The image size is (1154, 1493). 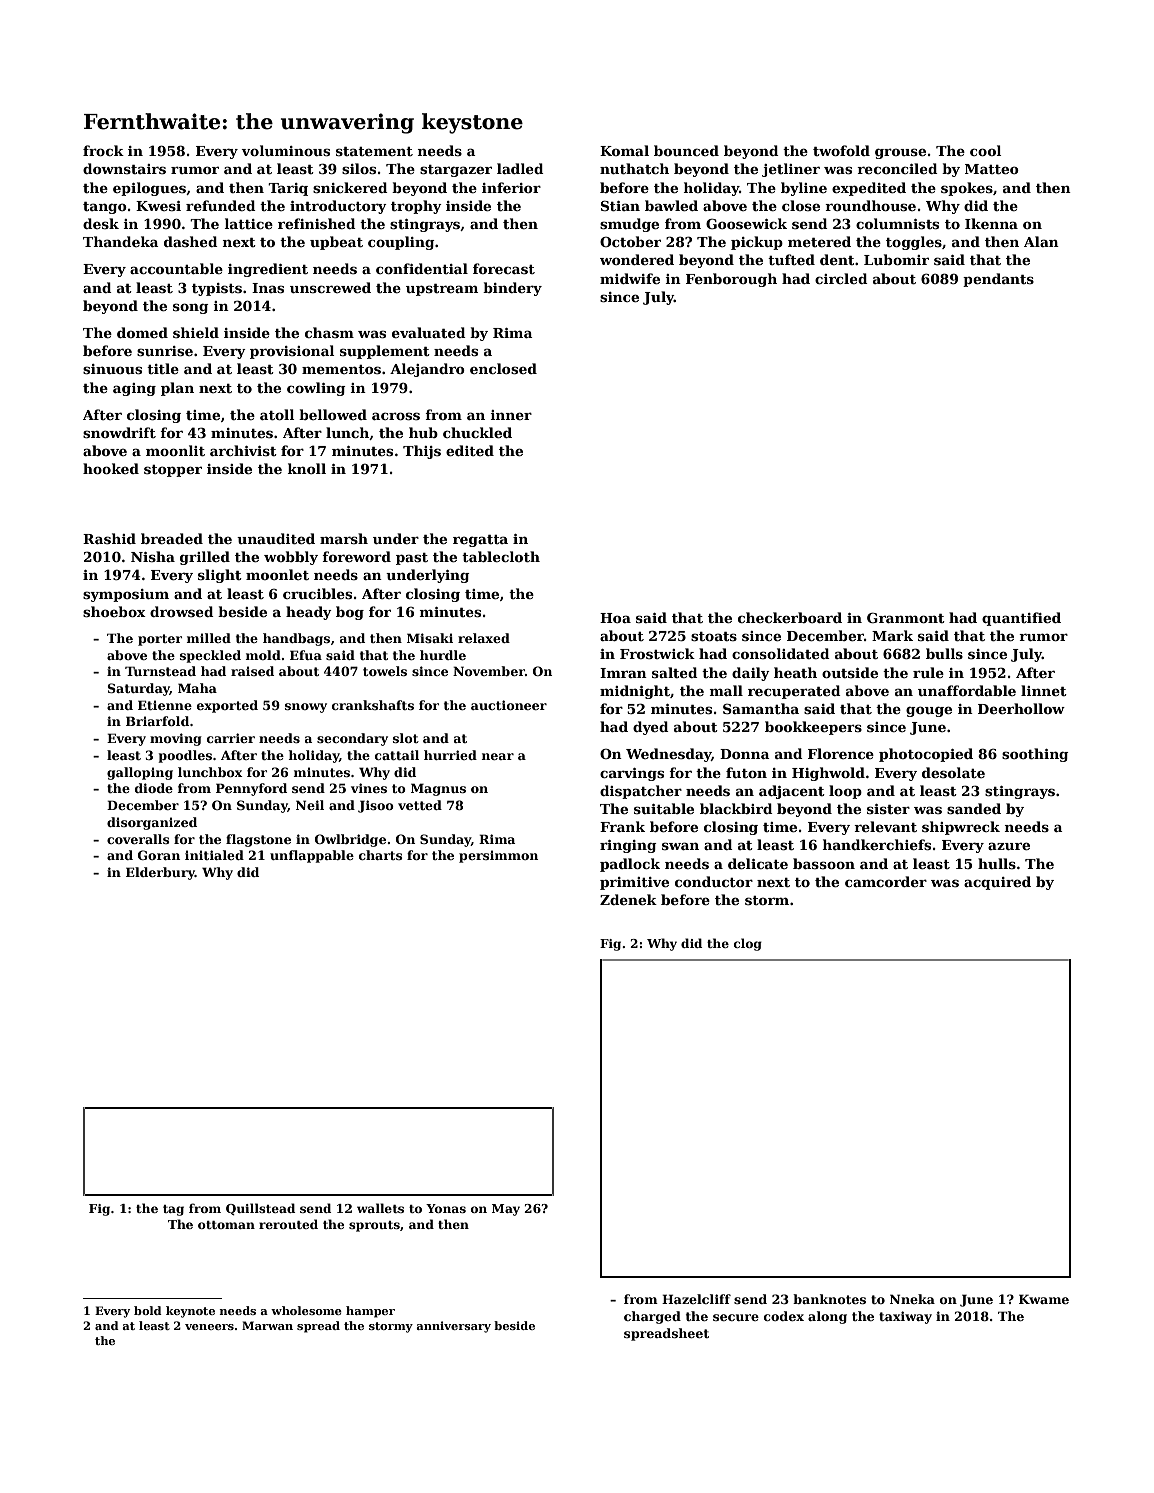 I want to click on quantified, so click(x=1021, y=619).
